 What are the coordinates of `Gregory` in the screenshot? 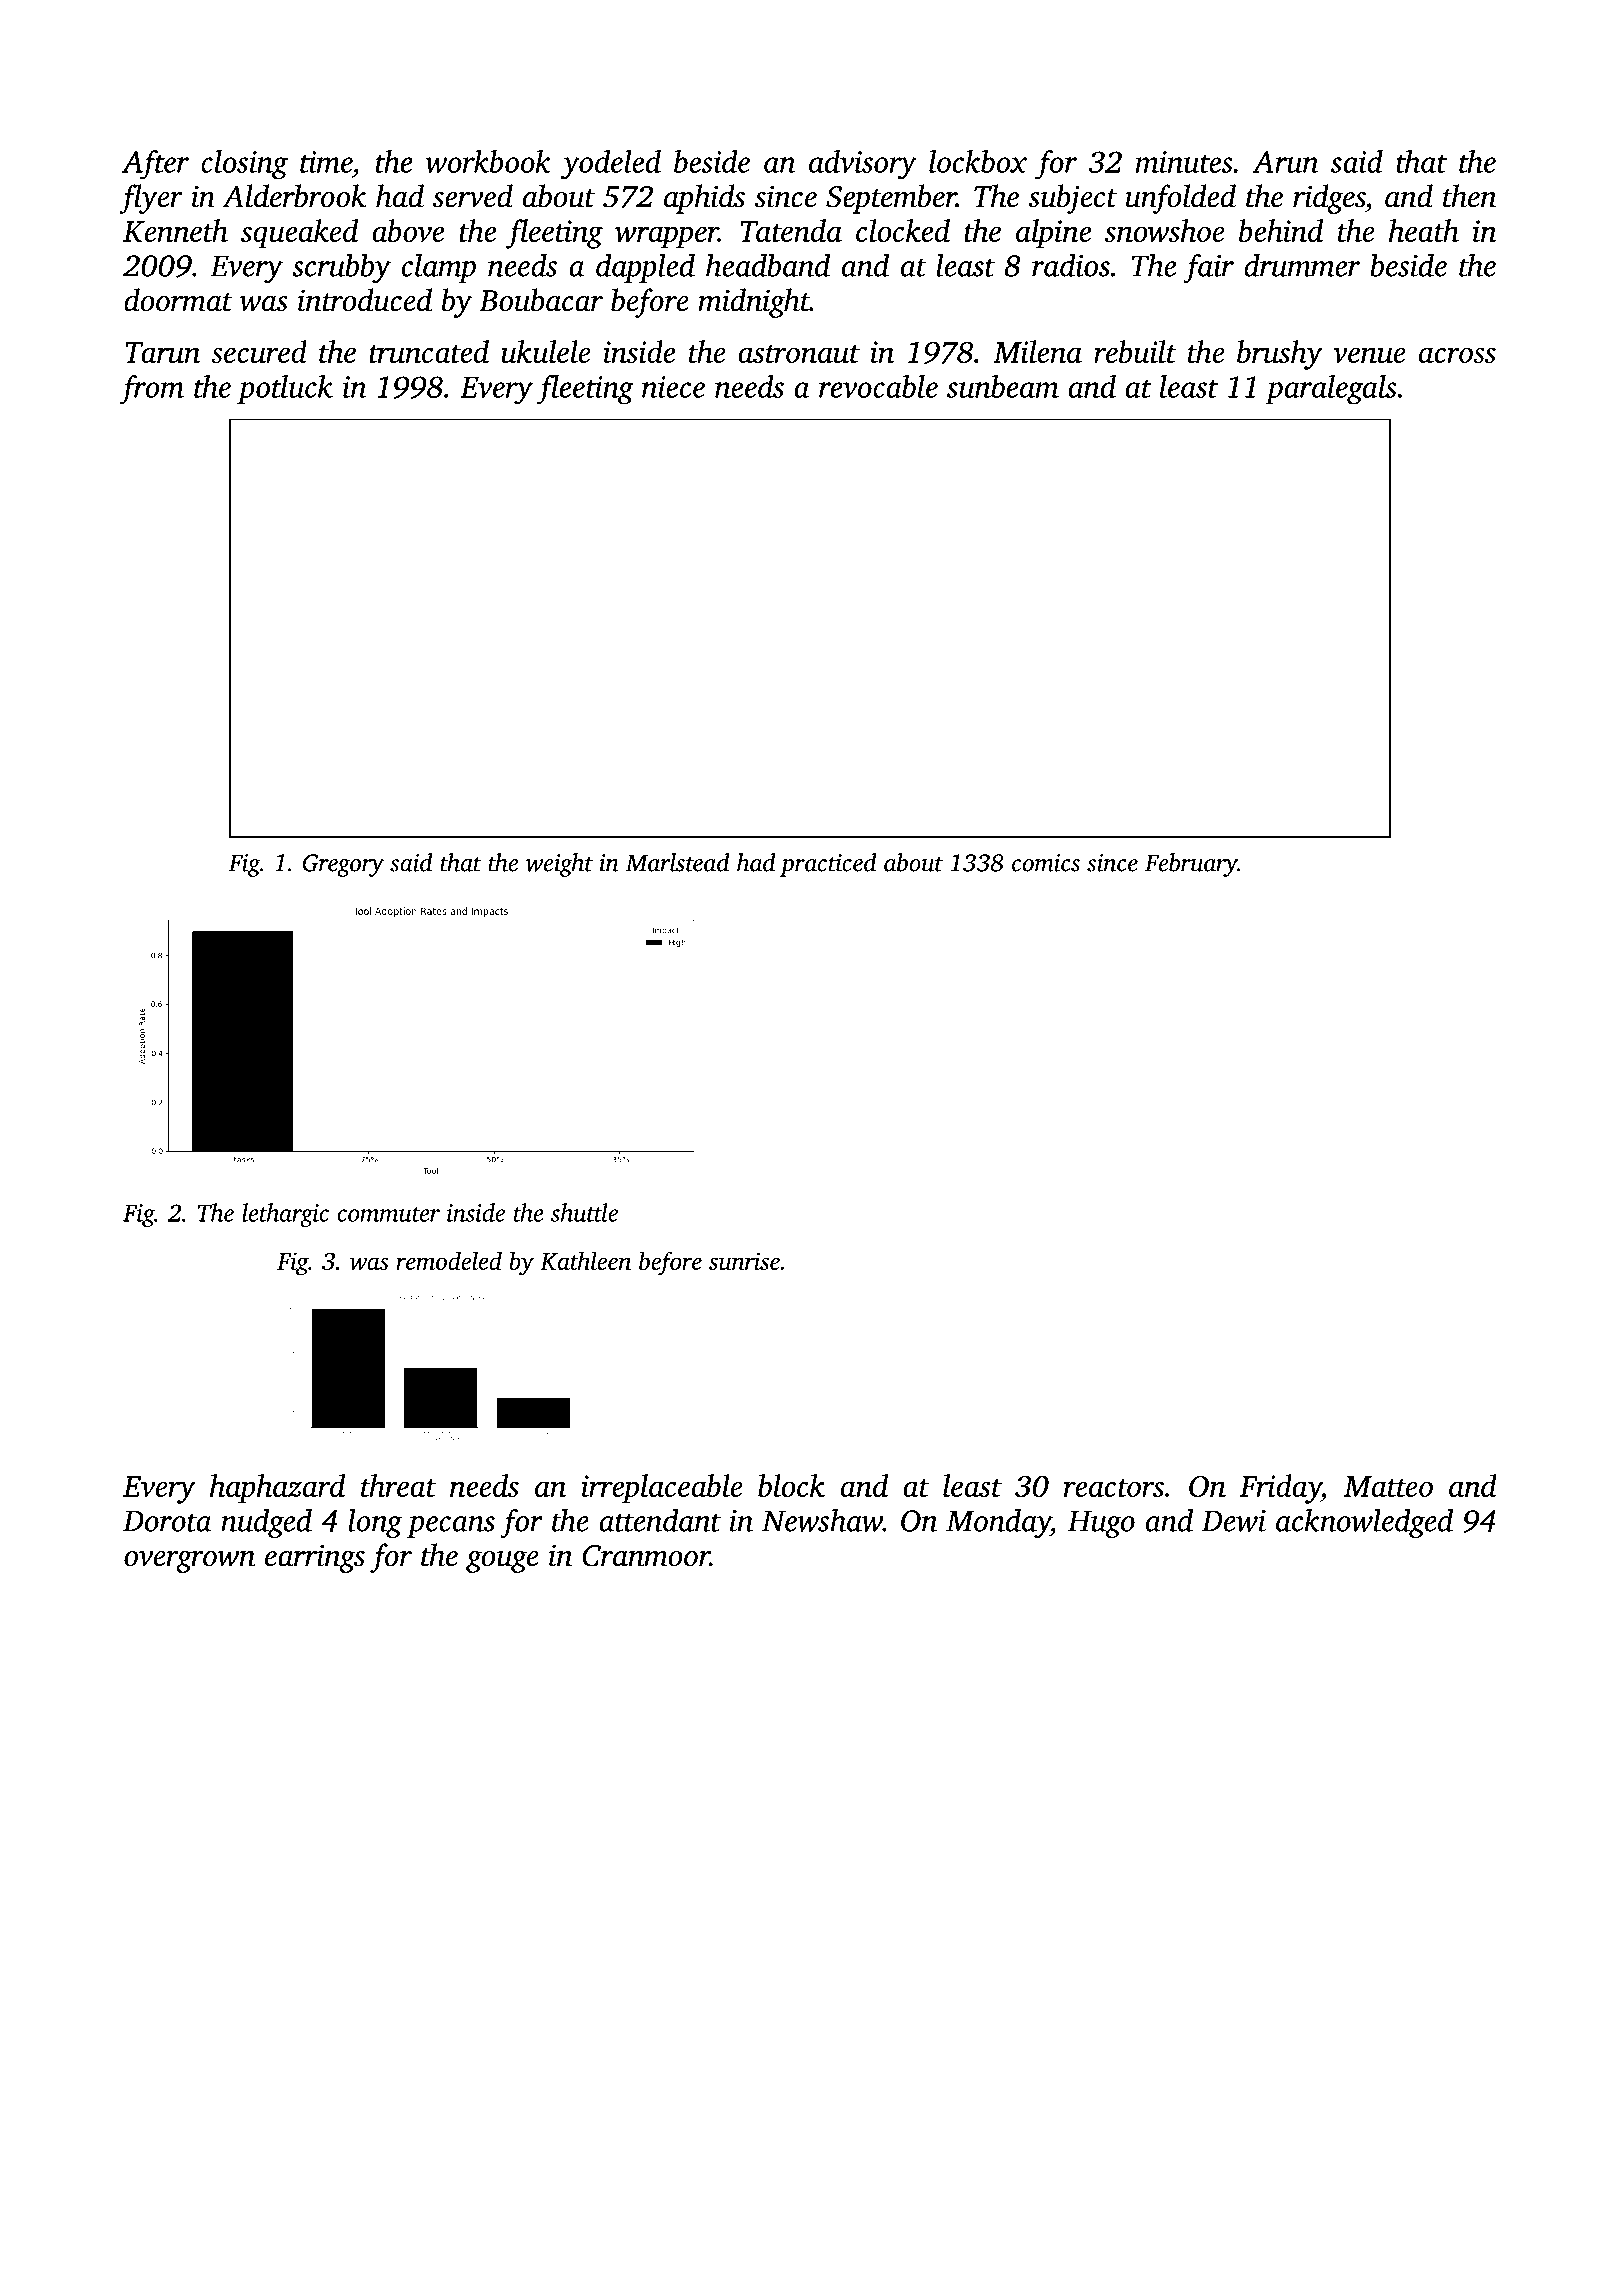 It's located at (343, 865).
